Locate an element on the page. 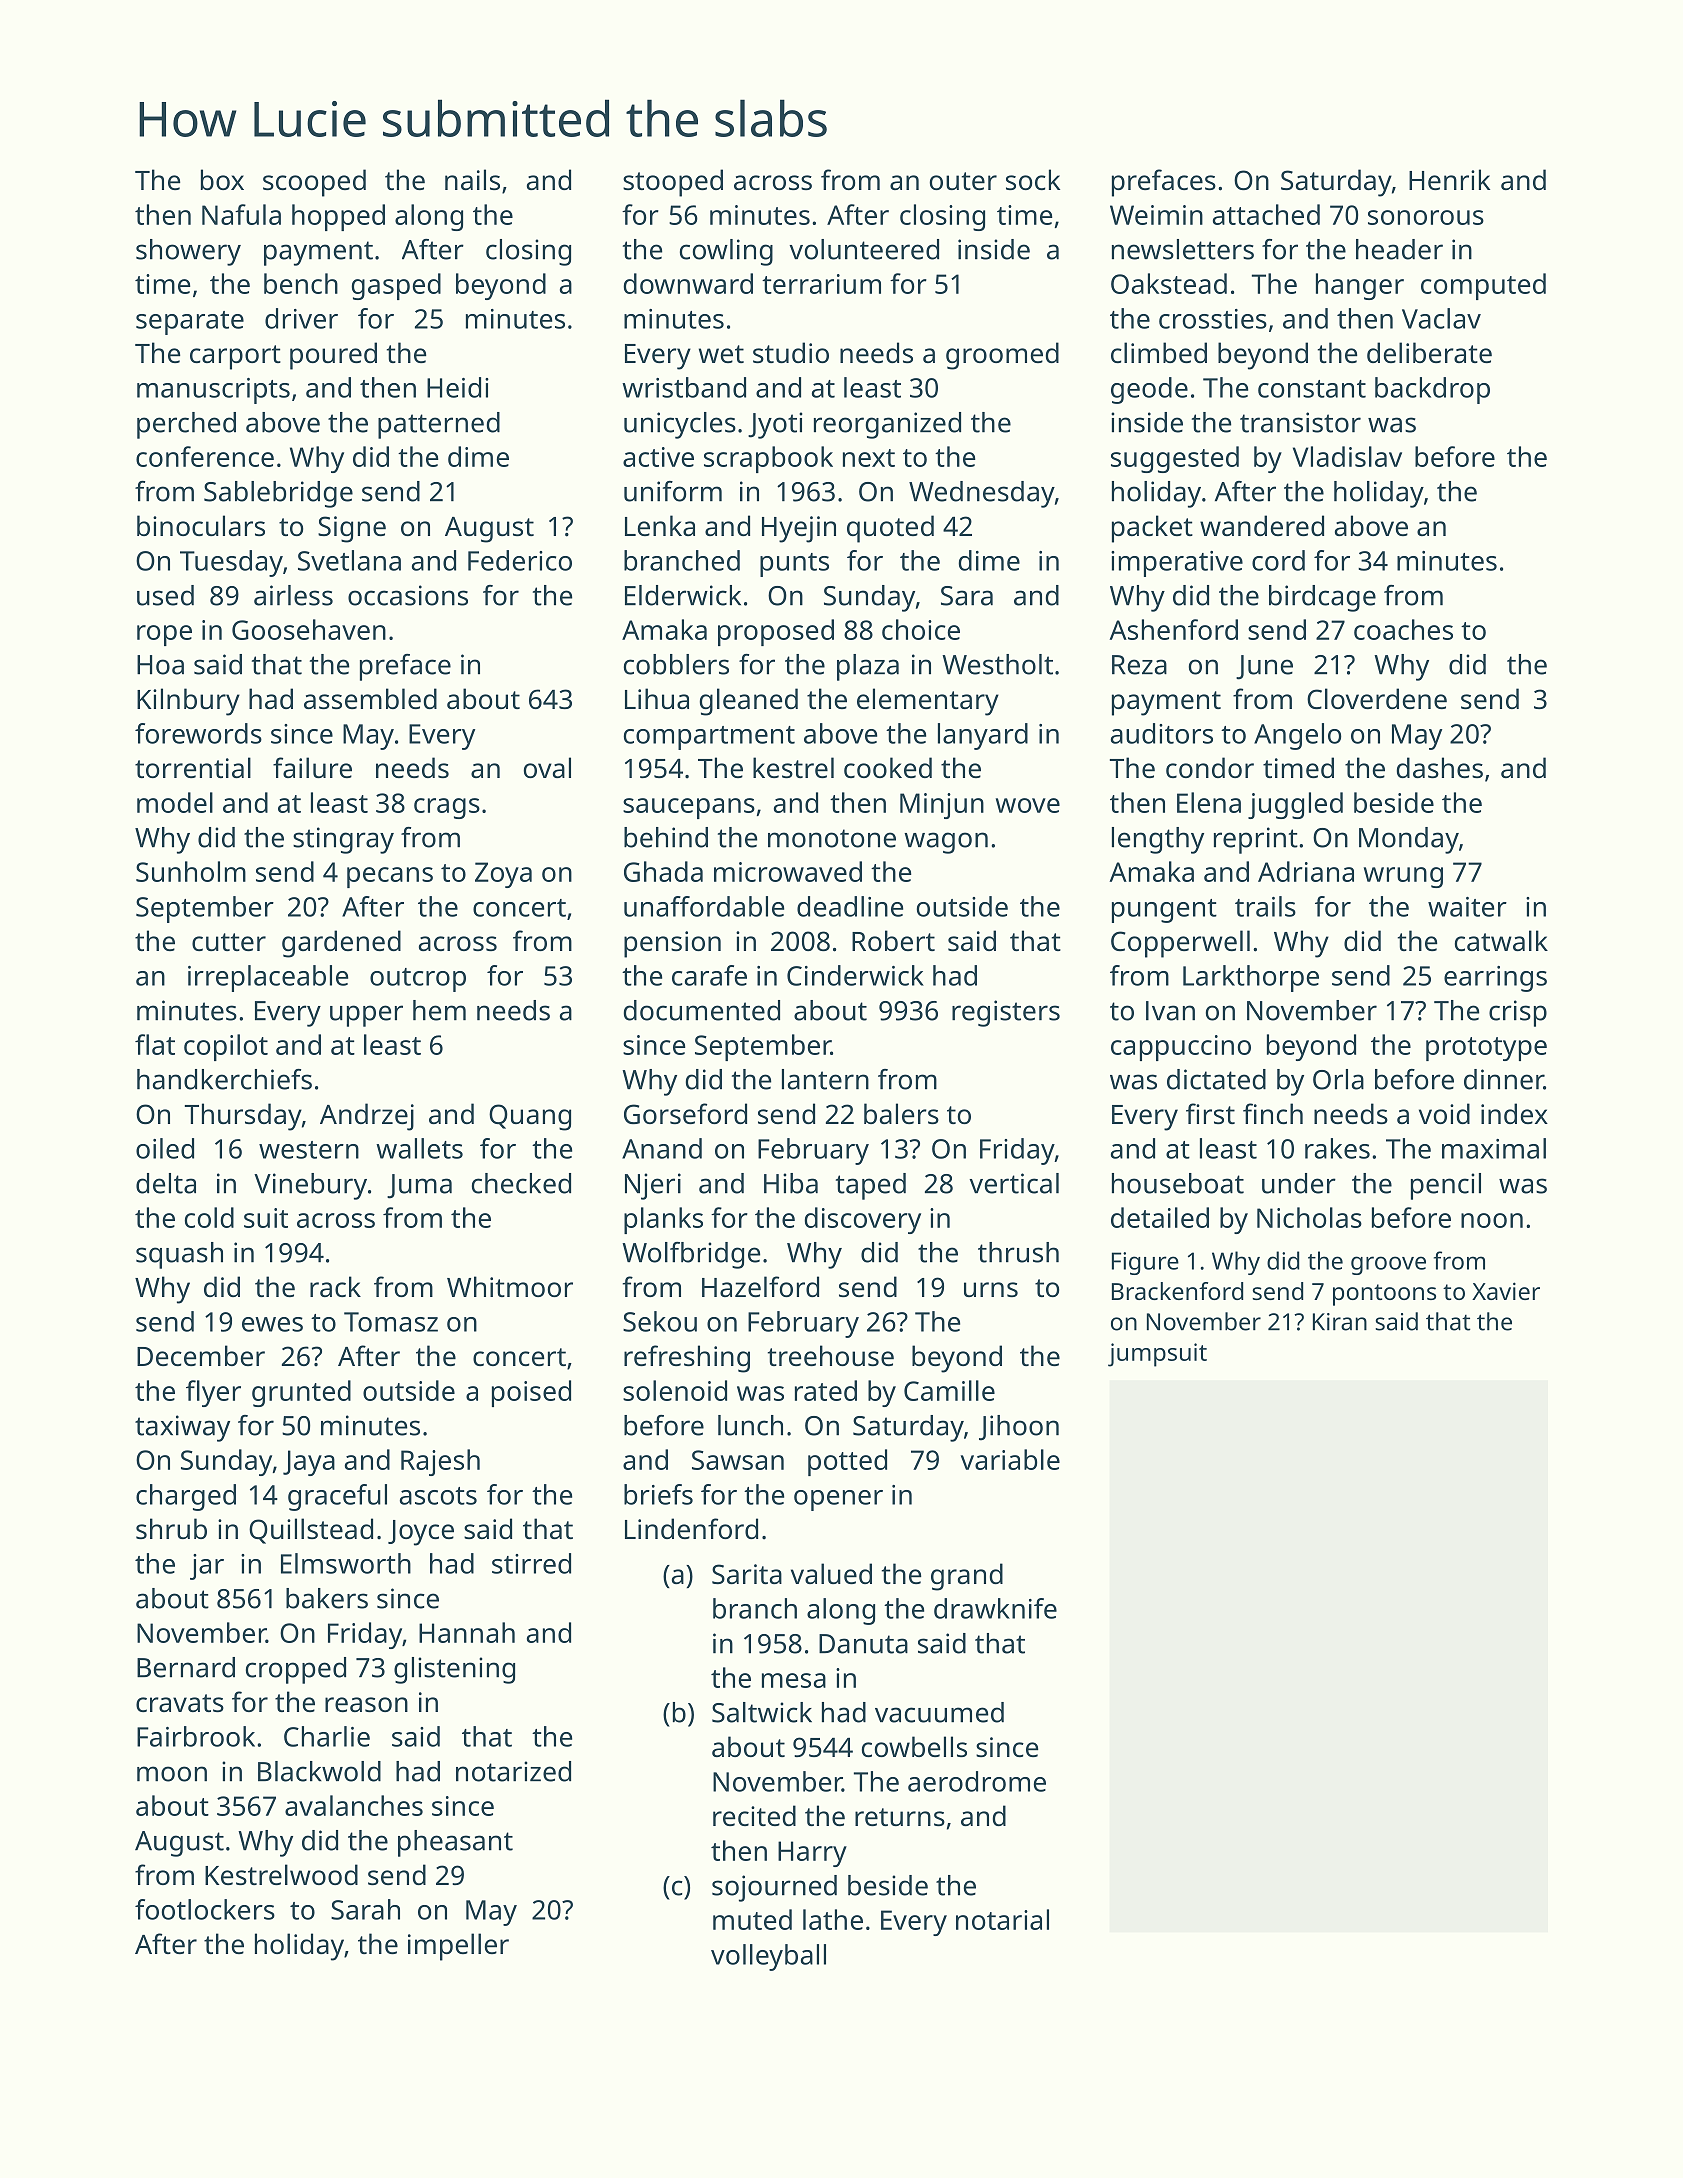 This image has height=2178, width=1683. coaches is located at coordinates (1403, 629).
